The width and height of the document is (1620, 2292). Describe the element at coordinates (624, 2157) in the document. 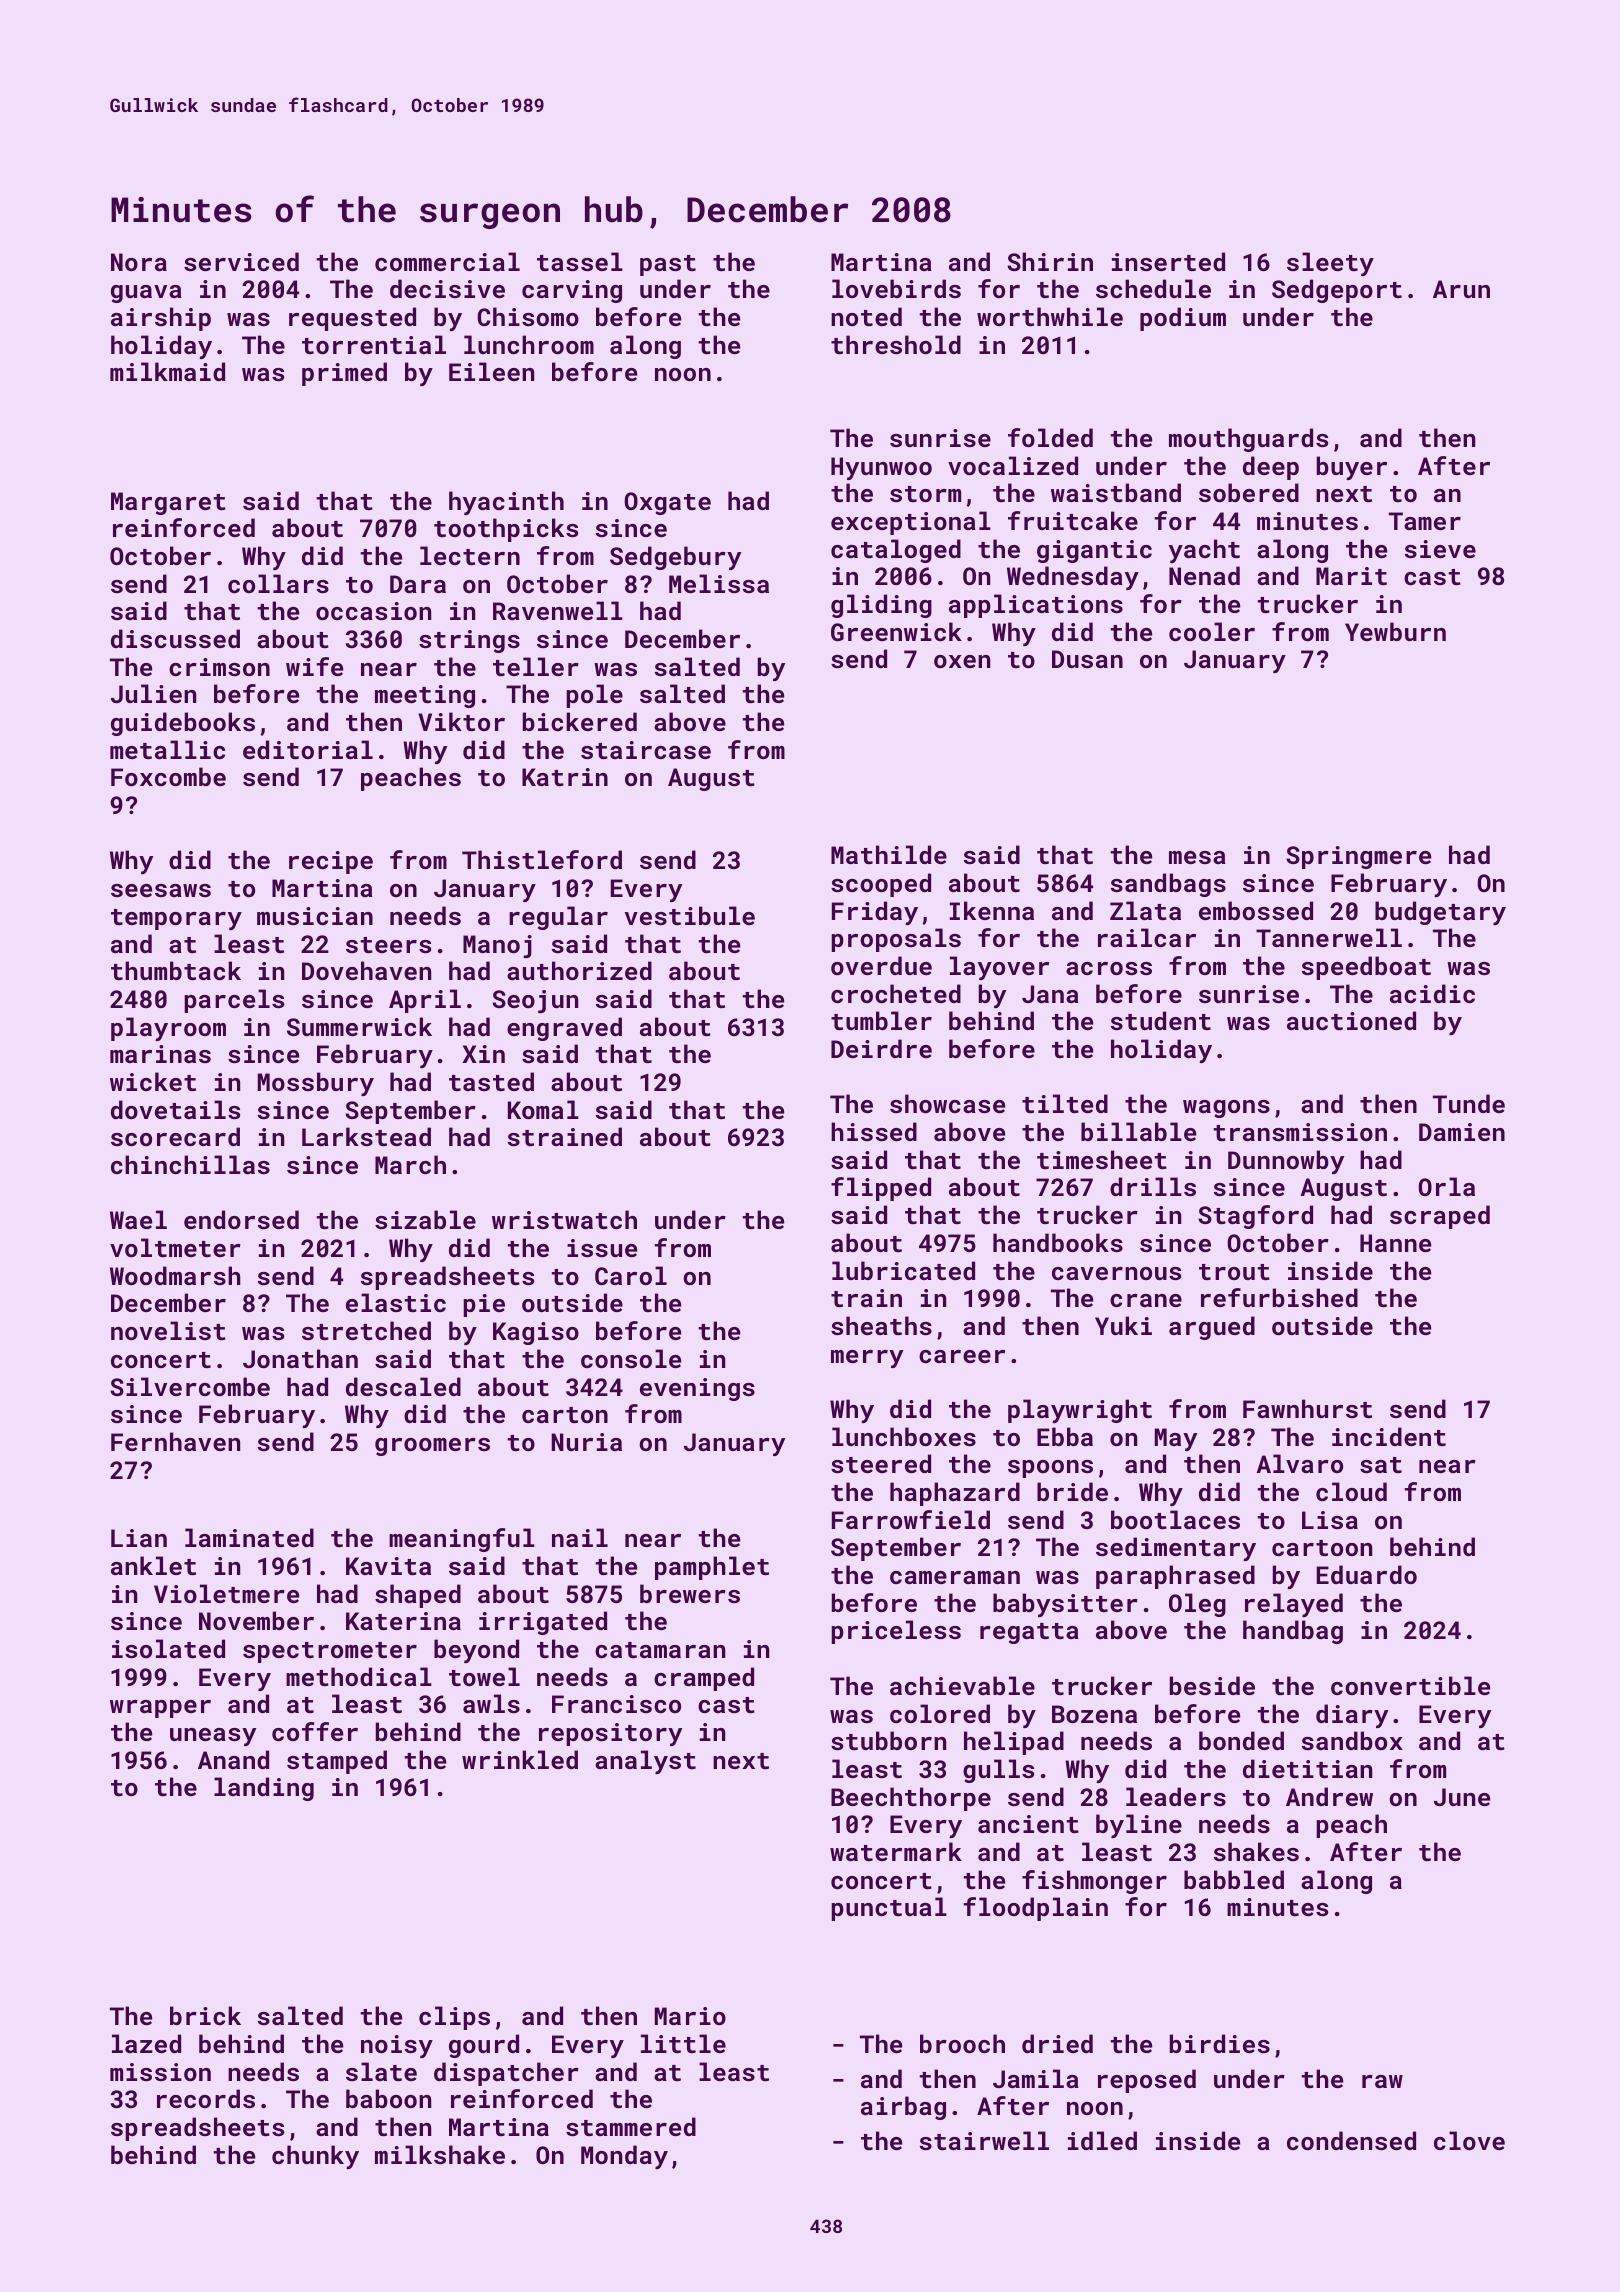

I see `Monday` at that location.
